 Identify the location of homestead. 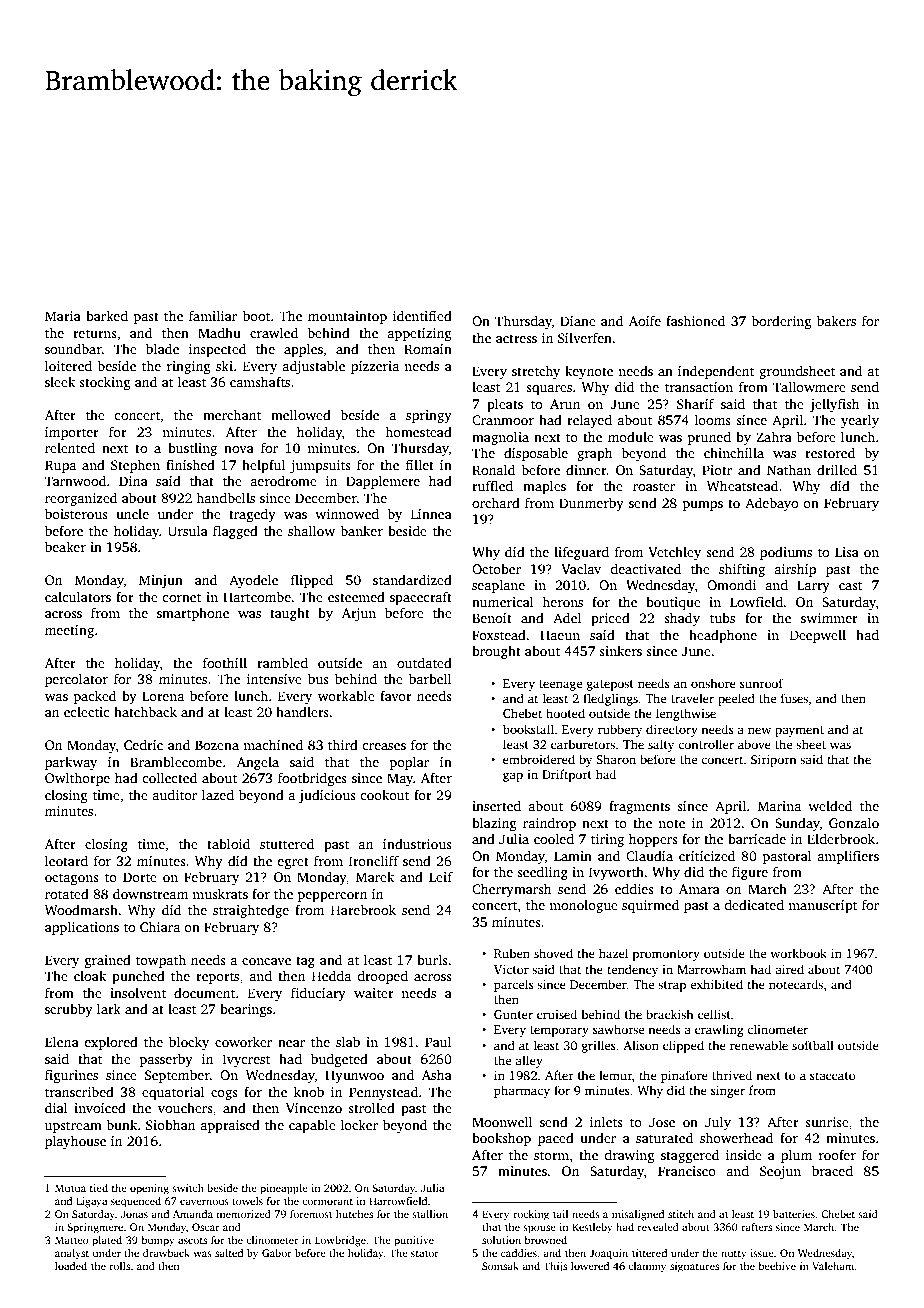
(418, 431).
